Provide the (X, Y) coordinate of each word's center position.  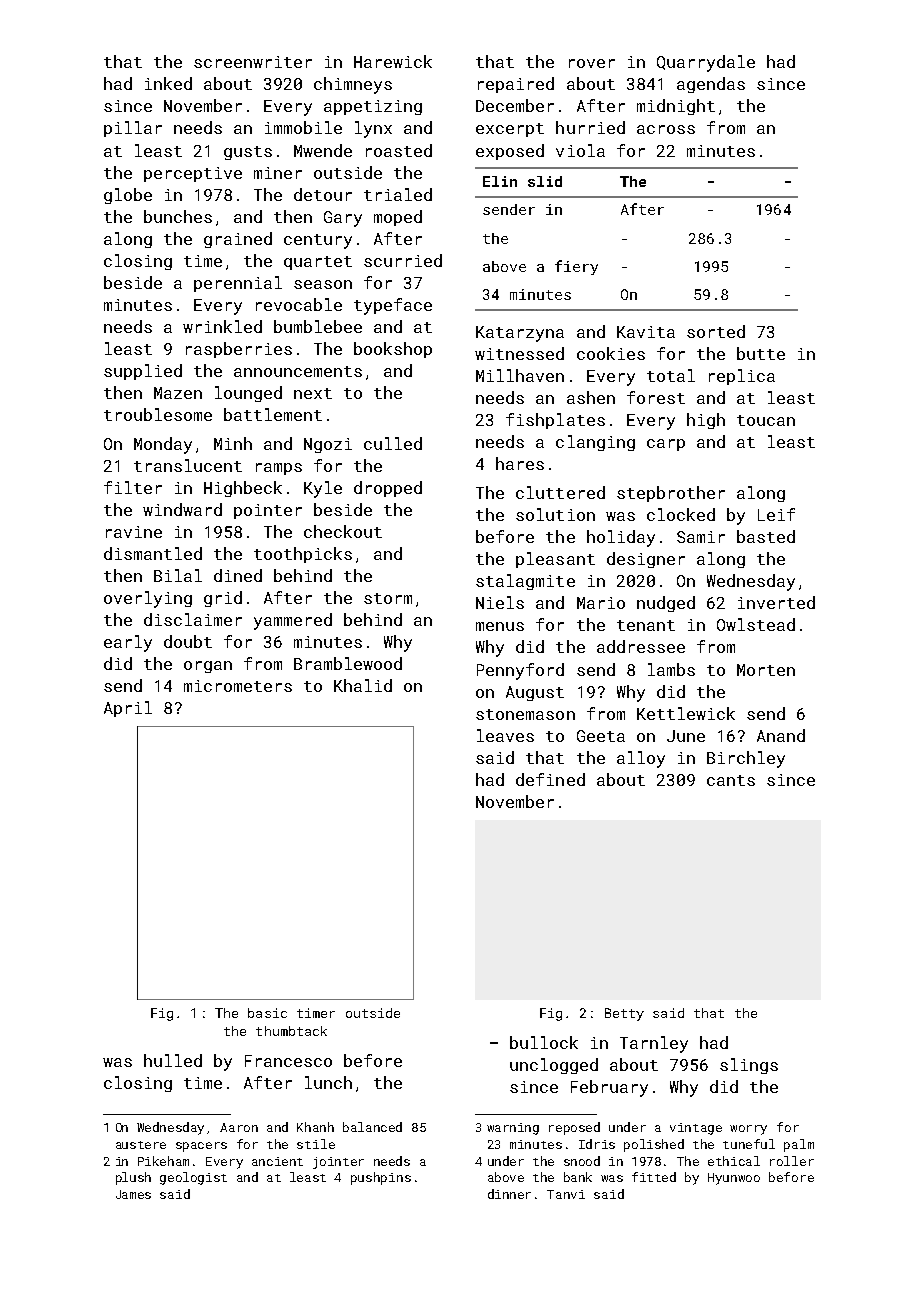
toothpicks (303, 555)
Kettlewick (686, 713)
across (666, 129)
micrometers (238, 686)
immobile (303, 127)
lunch (328, 1082)
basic (267, 1013)
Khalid (363, 685)
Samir (701, 537)
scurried (403, 260)
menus (500, 626)
